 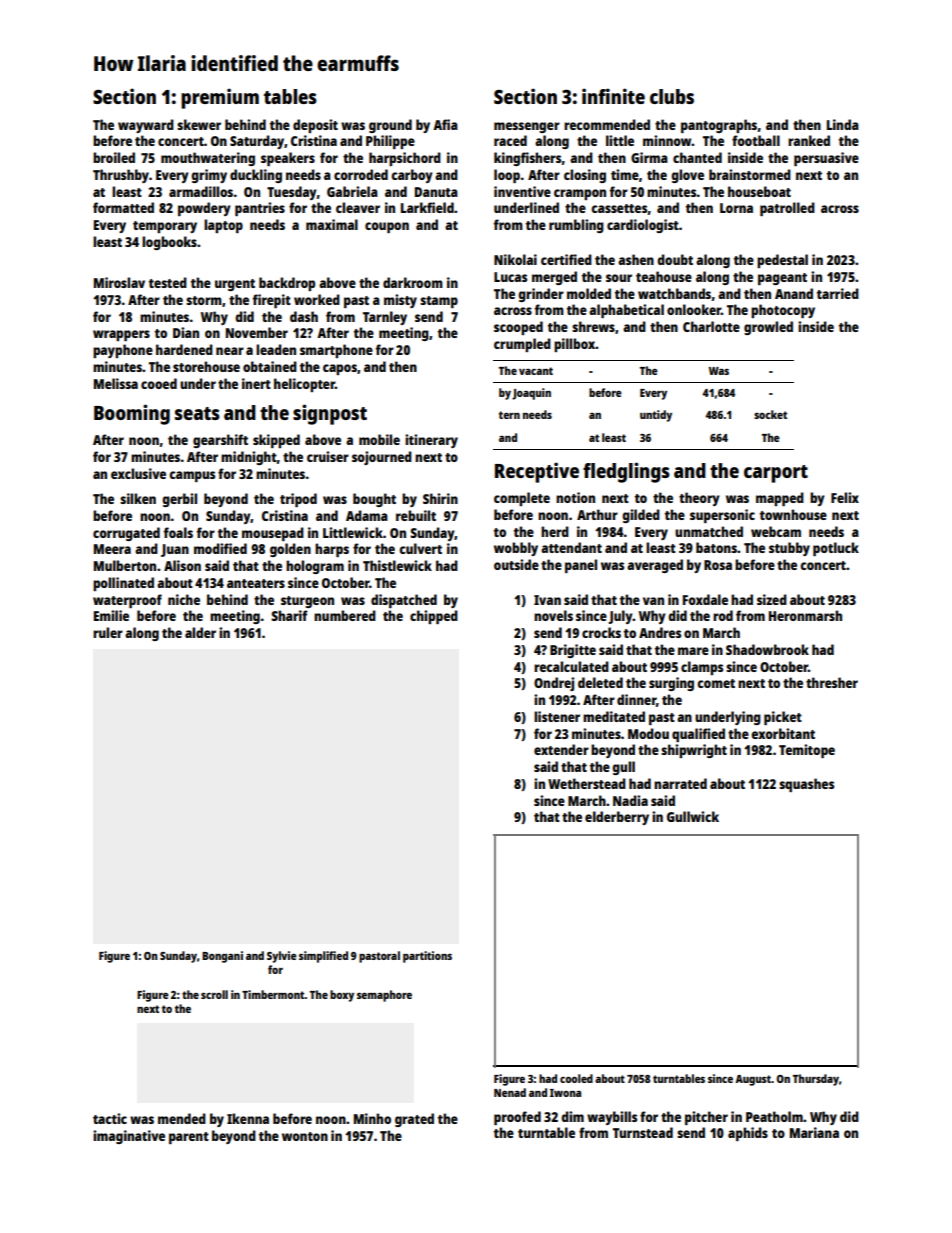 I want to click on corrugated, so click(x=126, y=534).
